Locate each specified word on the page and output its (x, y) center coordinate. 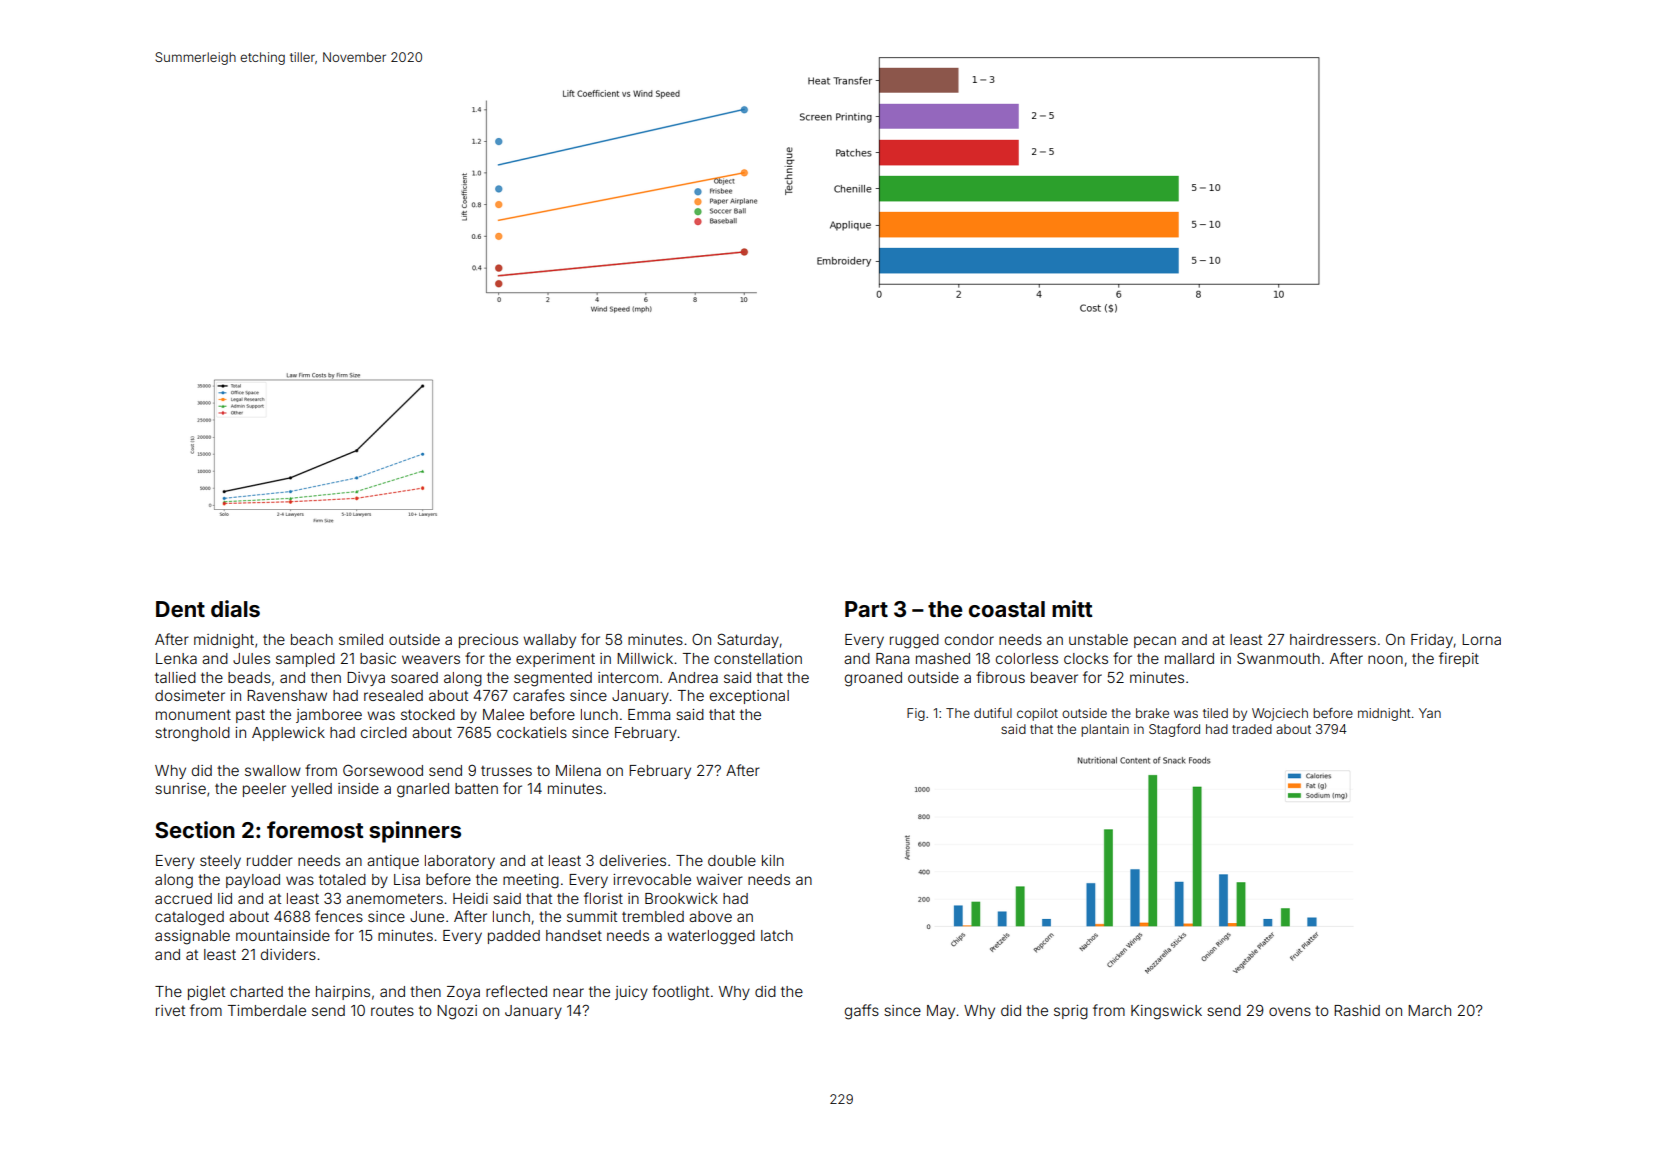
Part (866, 609)
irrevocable (652, 879)
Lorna (1481, 639)
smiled (361, 639)
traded (1252, 729)
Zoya (463, 993)
